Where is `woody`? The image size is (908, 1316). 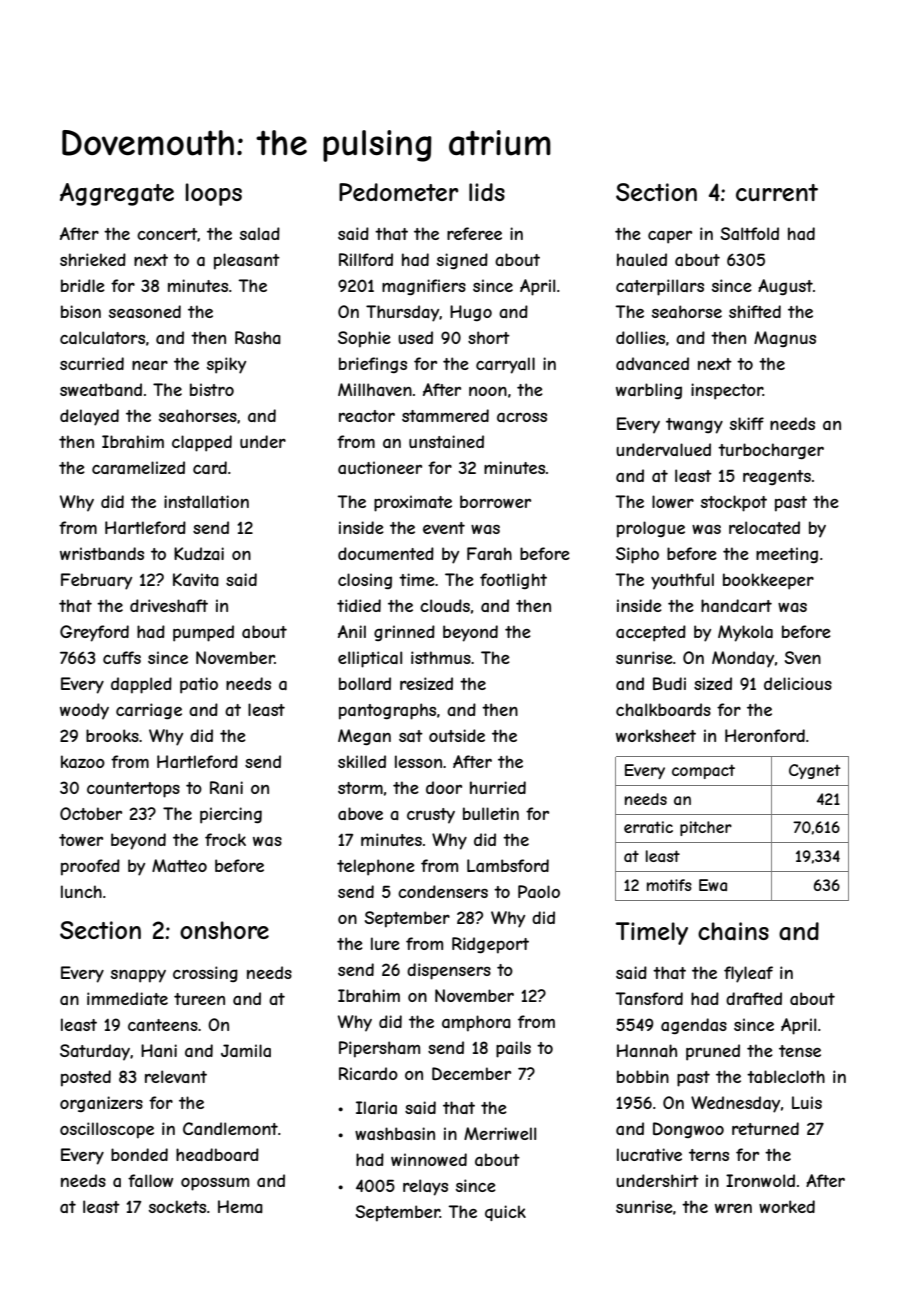
woody is located at coordinates (84, 711).
